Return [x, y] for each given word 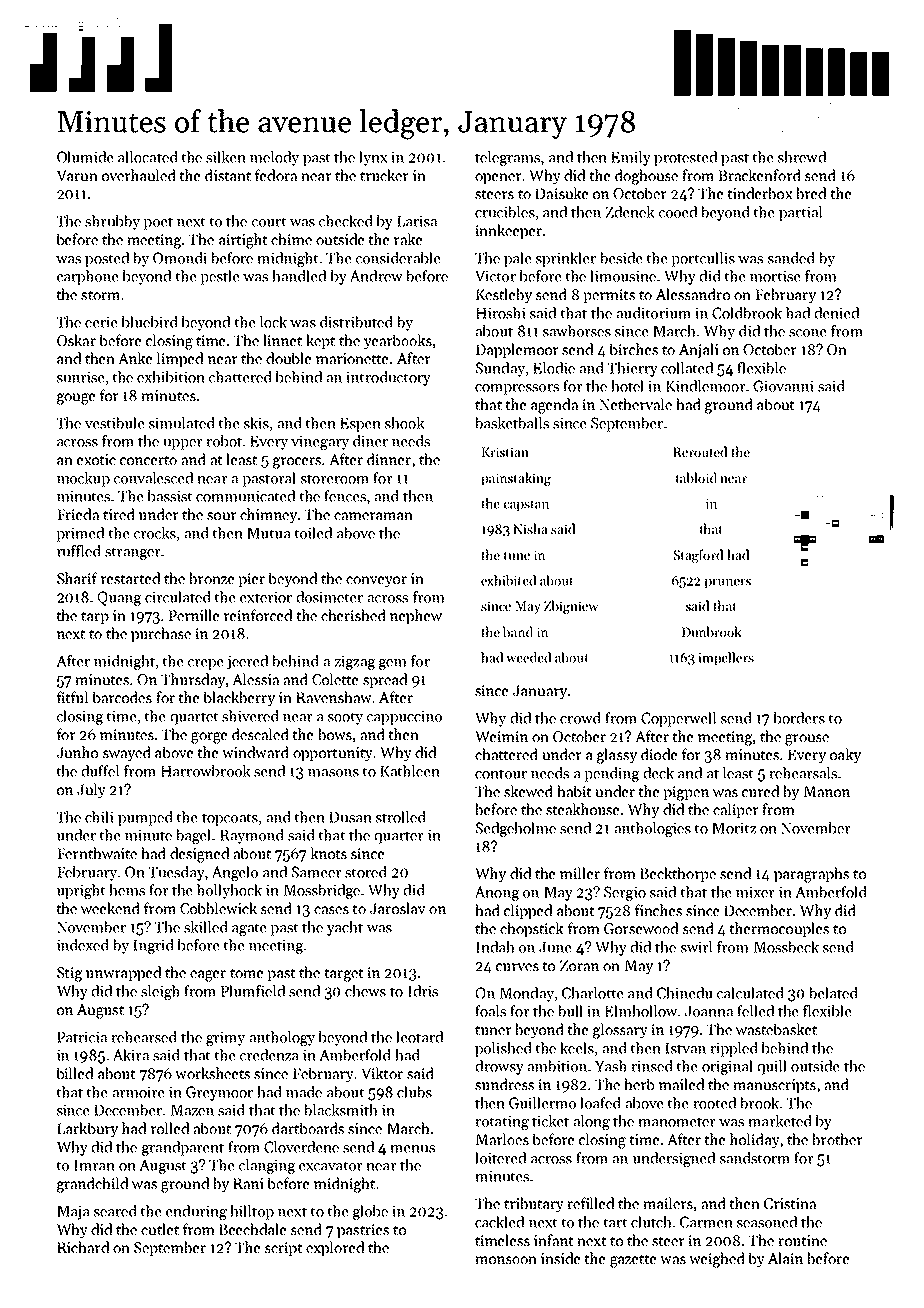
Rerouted [700, 451]
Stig [70, 974]
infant [554, 1240]
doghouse [646, 177]
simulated [182, 423]
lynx [373, 158]
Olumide [85, 157]
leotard [419, 1037]
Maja [73, 1213]
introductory [388, 378]
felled [755, 1011]
